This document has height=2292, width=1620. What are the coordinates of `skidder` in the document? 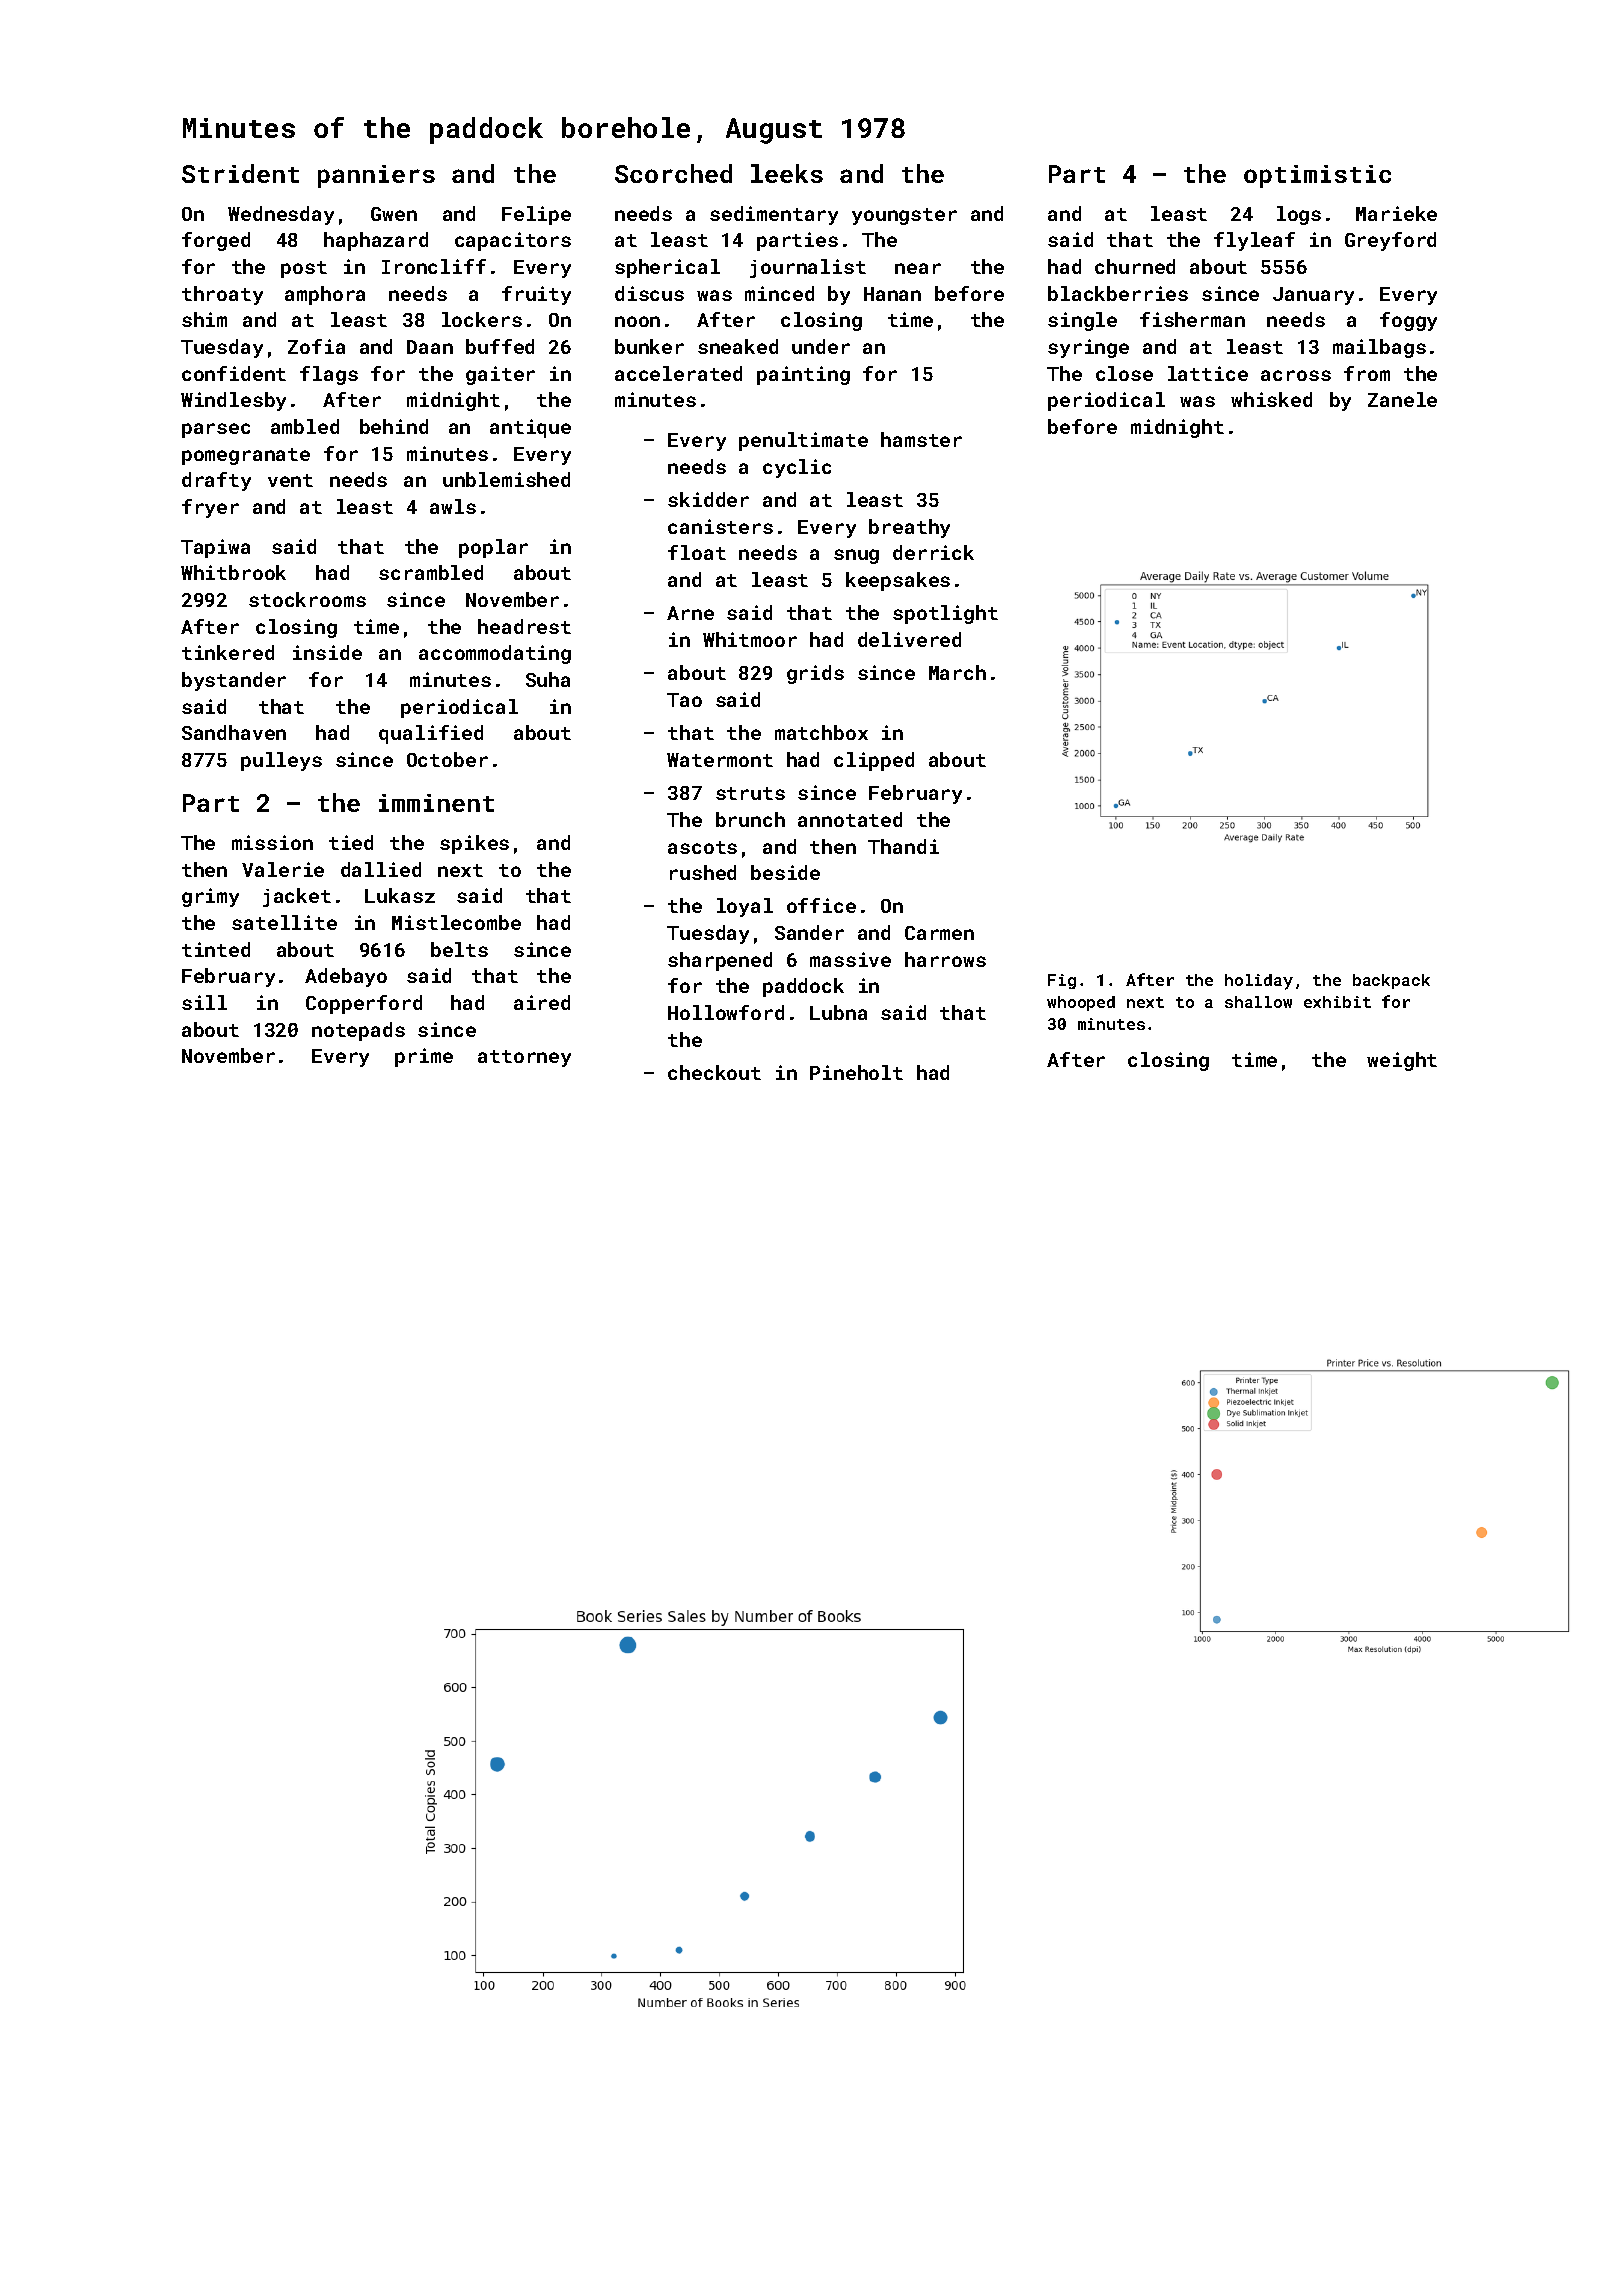 It's located at (708, 499).
